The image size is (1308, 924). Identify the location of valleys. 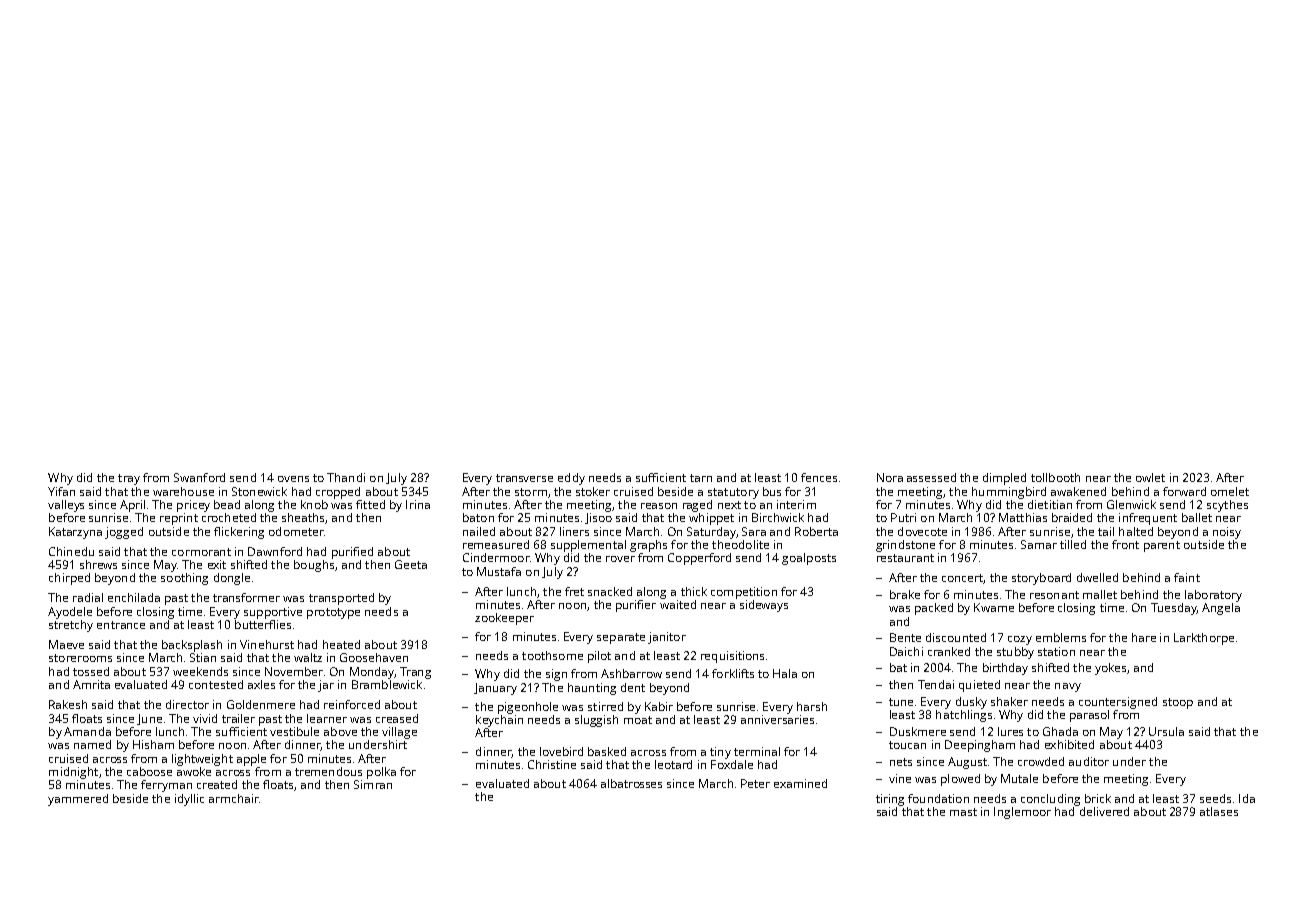
(66, 506).
